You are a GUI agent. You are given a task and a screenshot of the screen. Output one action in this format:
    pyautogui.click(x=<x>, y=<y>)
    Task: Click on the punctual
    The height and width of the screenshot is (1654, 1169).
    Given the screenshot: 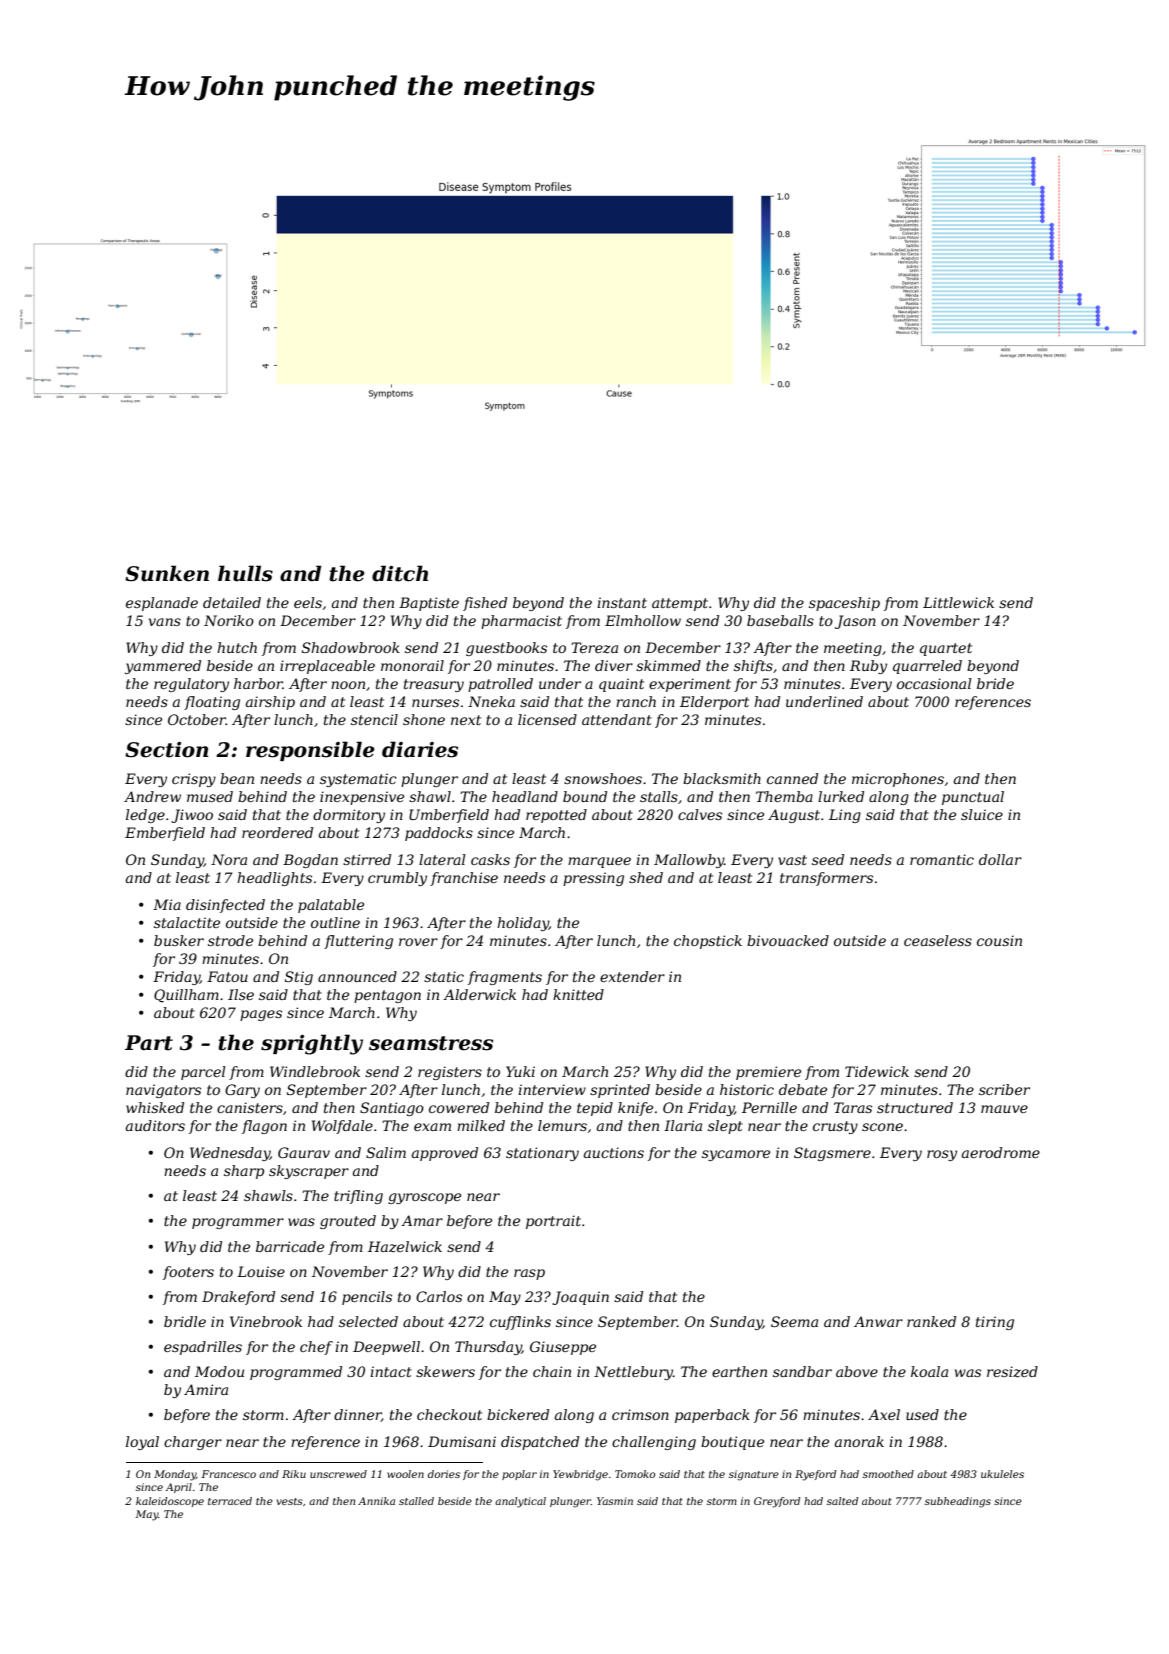 What is the action you would take?
    pyautogui.click(x=973, y=798)
